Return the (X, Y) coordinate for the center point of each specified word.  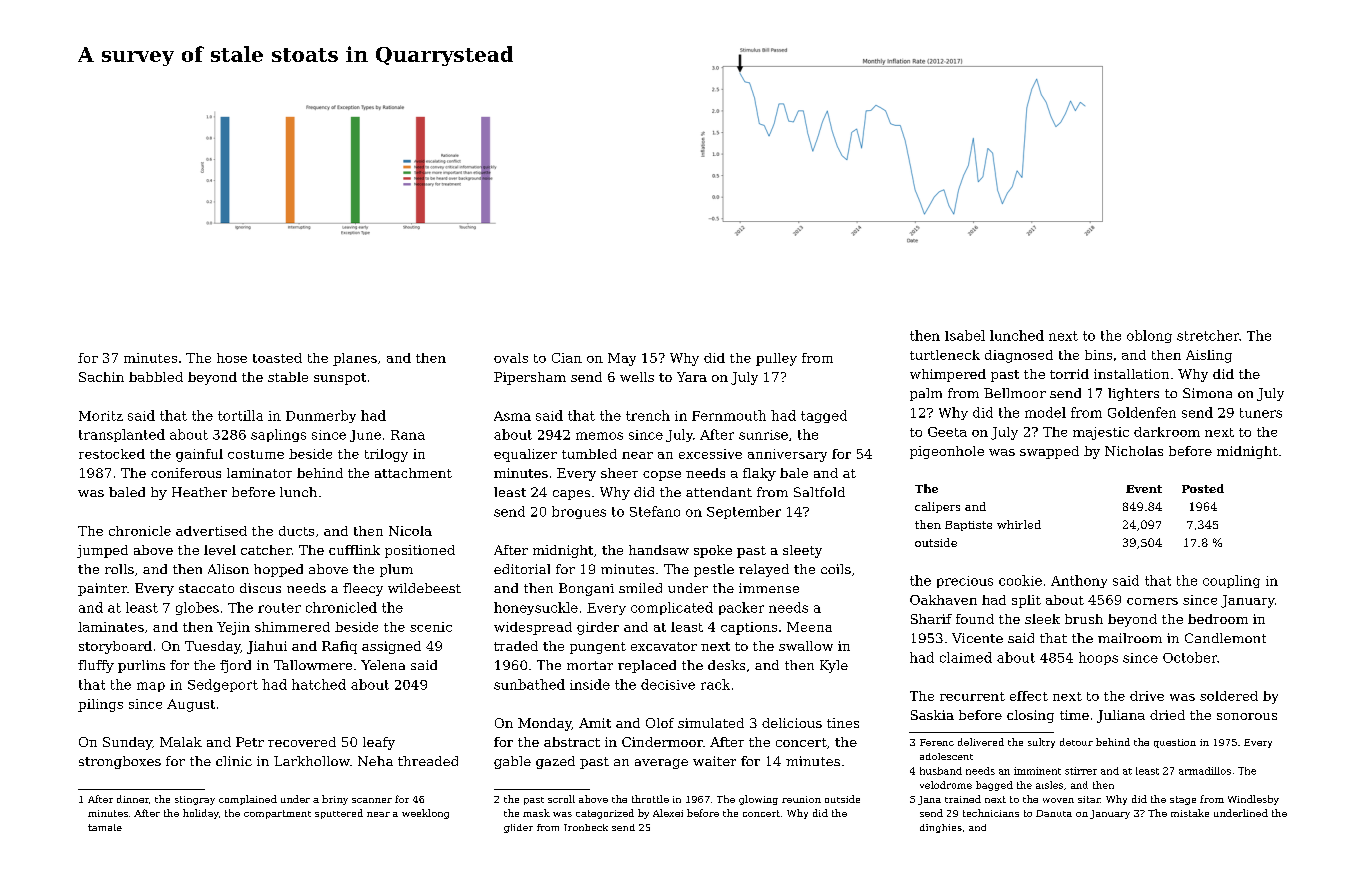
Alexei (668, 813)
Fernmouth (729, 415)
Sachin (101, 377)
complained (248, 800)
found (975, 619)
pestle (714, 570)
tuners (1261, 413)
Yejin (233, 628)
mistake (1190, 813)
